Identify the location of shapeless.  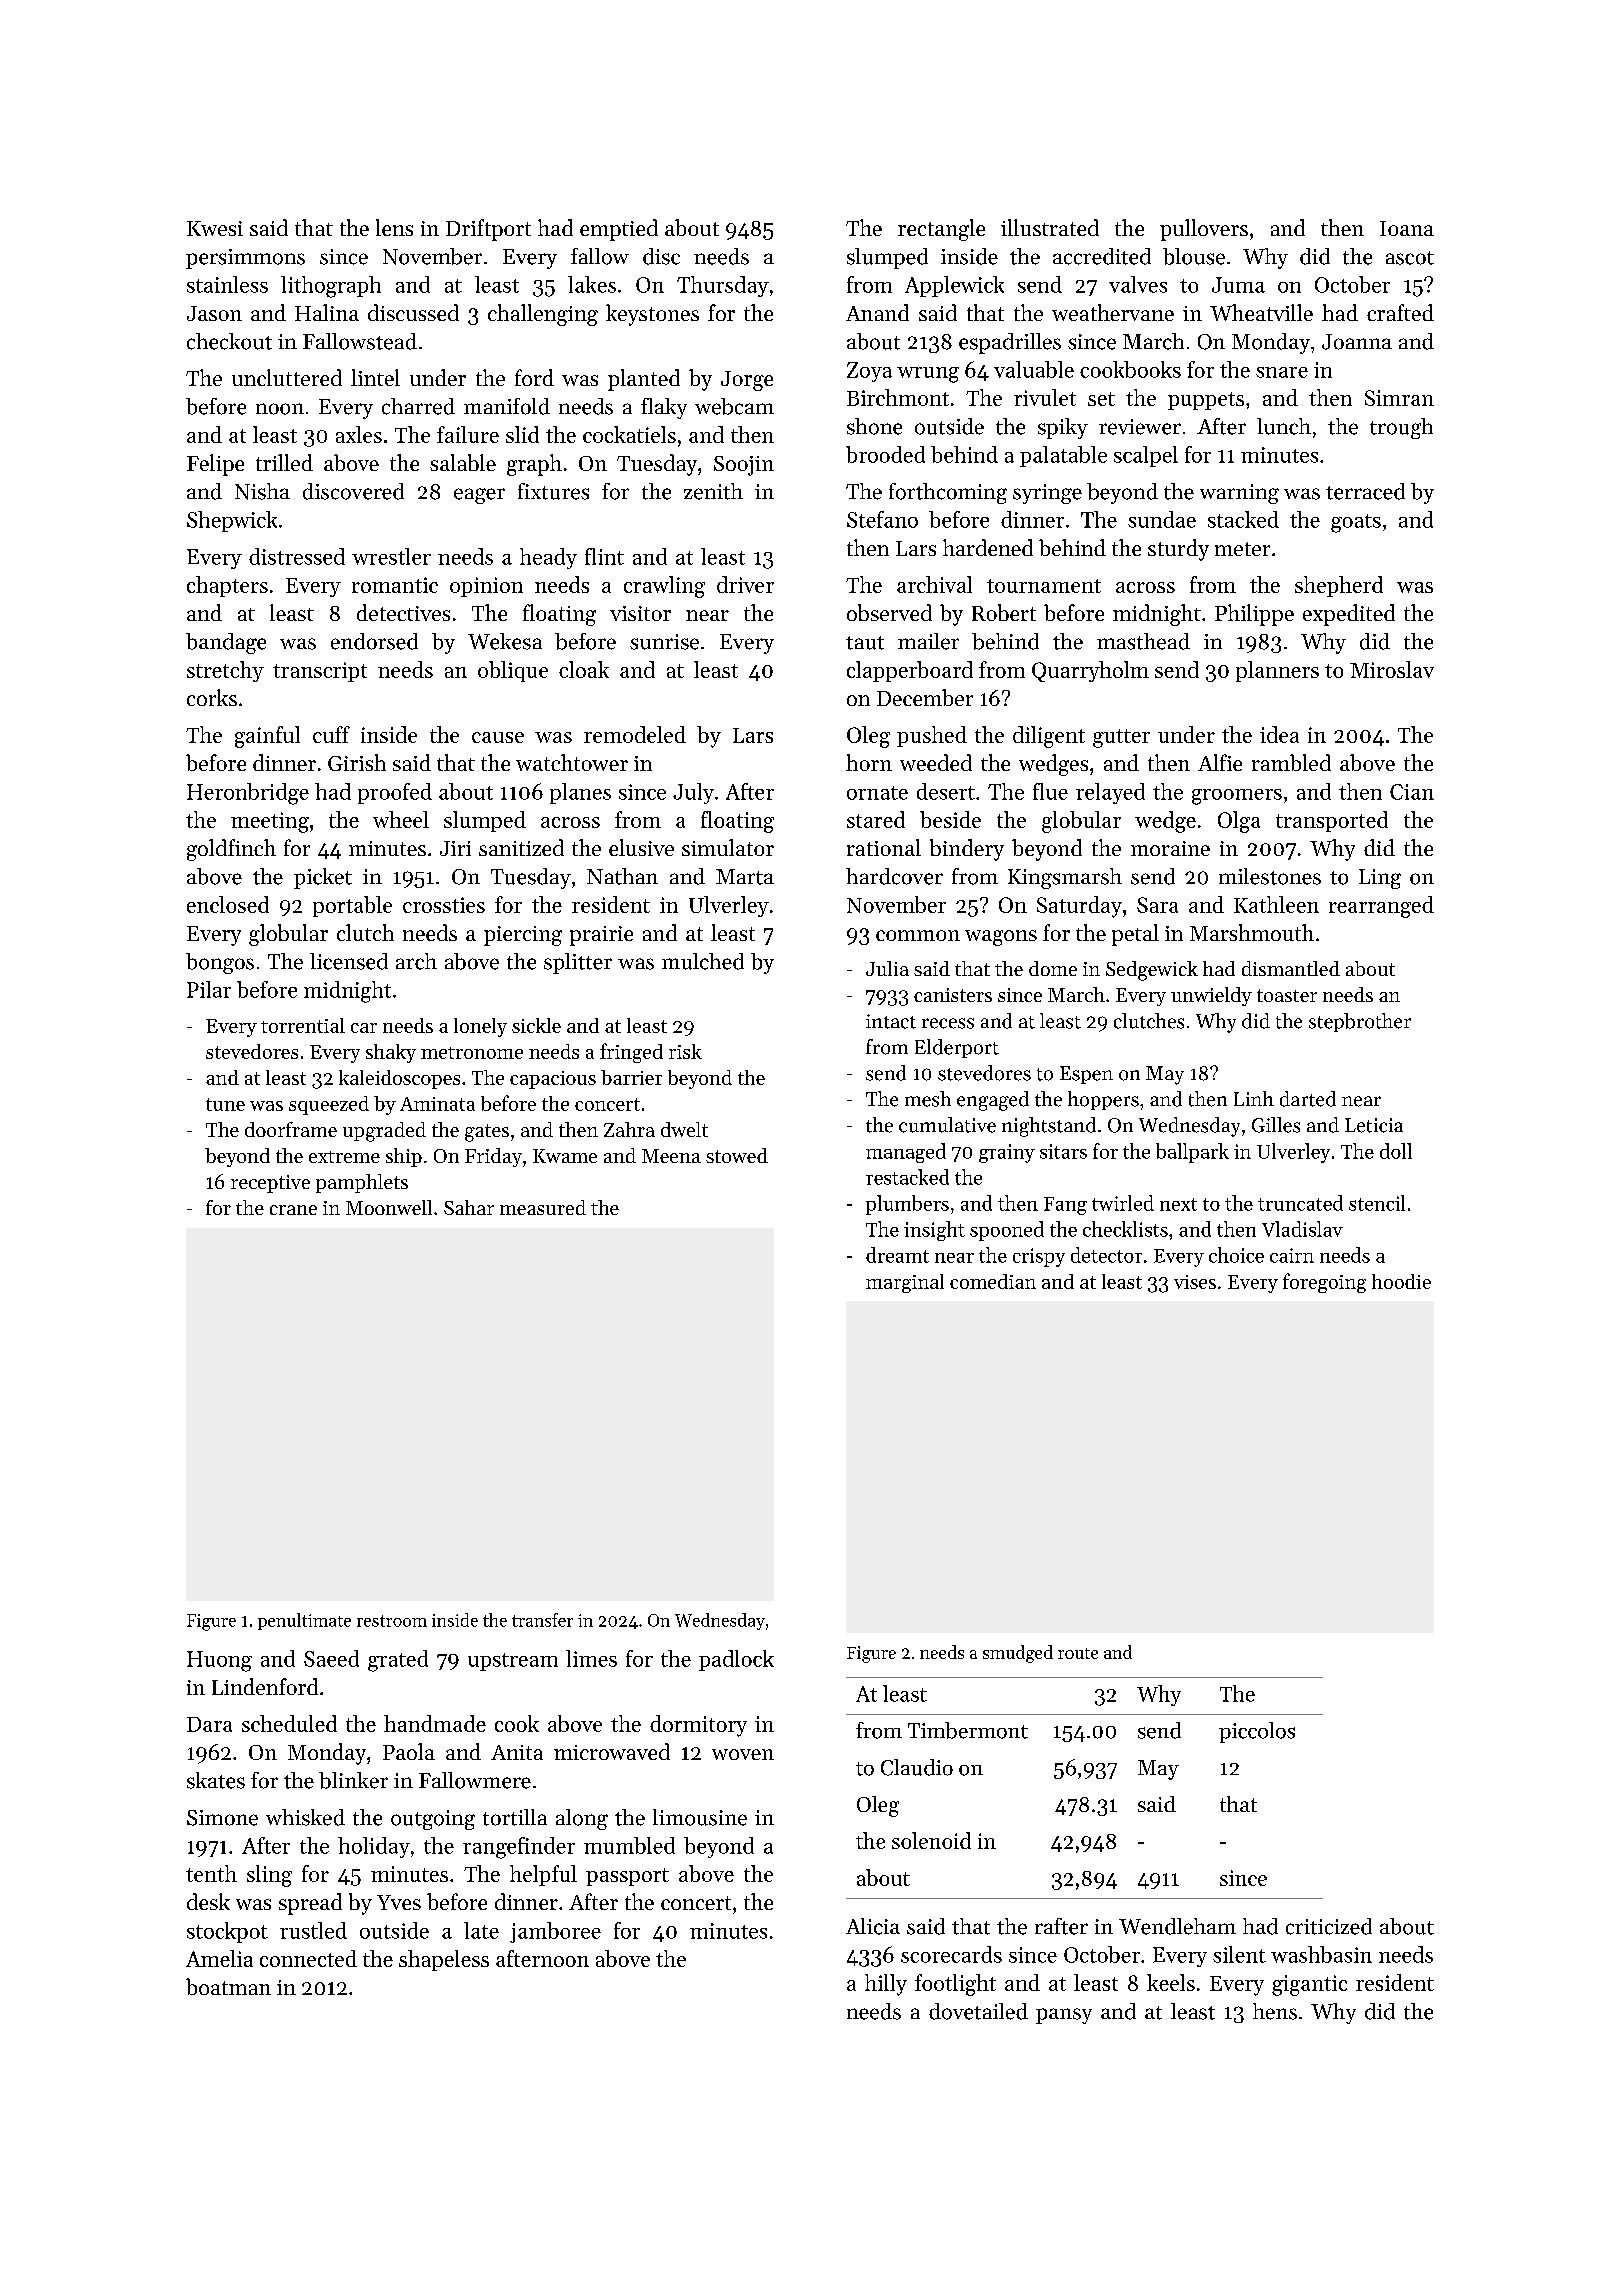
(444, 1960).
